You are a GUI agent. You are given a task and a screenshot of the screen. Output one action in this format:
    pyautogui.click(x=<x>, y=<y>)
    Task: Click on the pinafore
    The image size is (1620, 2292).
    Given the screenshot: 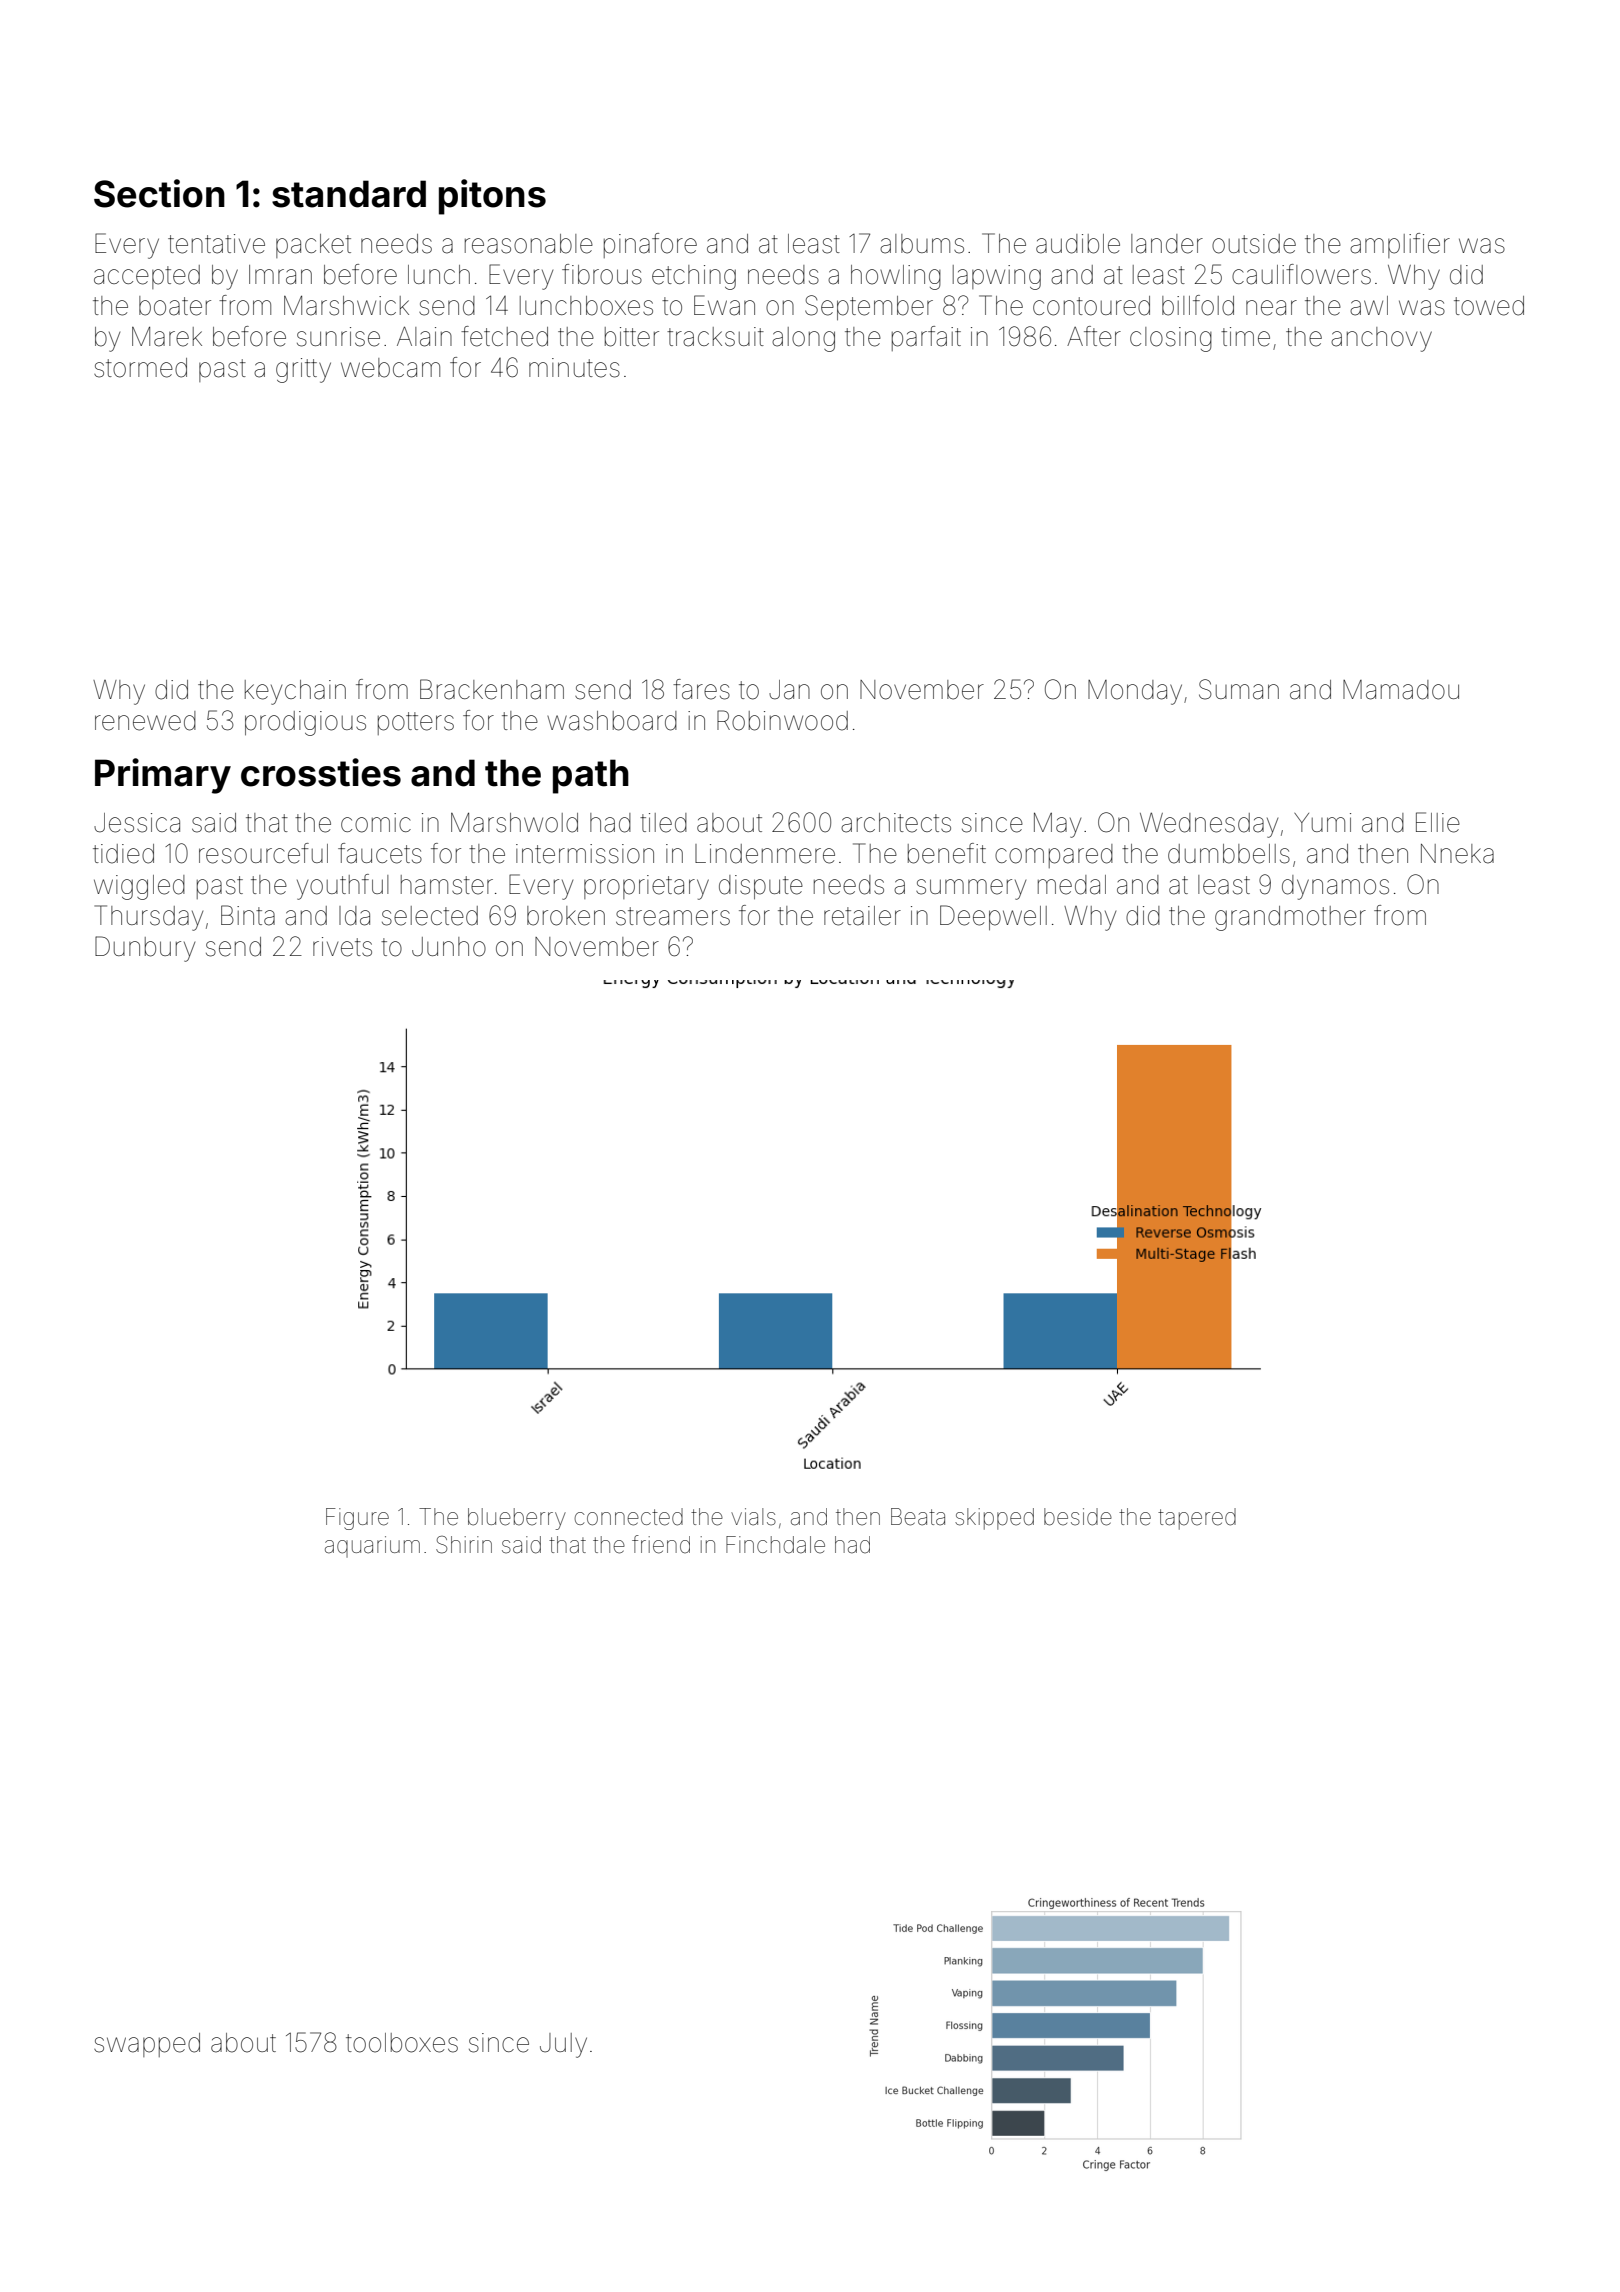 What is the action you would take?
    pyautogui.click(x=650, y=245)
